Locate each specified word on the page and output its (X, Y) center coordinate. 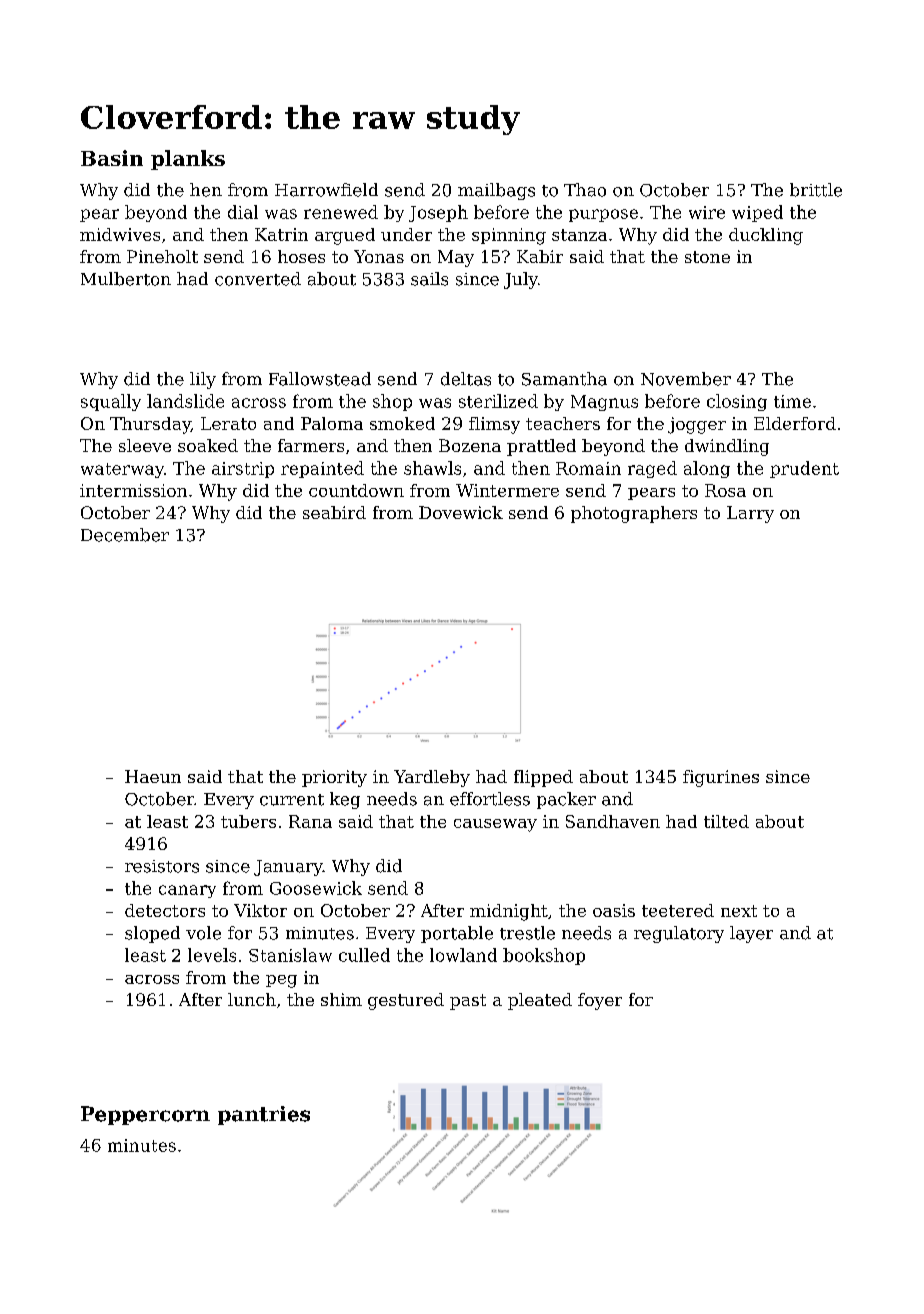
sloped (152, 934)
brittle (816, 190)
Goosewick (316, 888)
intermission (133, 490)
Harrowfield (326, 190)
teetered (678, 910)
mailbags (496, 191)
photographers (634, 514)
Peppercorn (145, 1115)
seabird (334, 512)
